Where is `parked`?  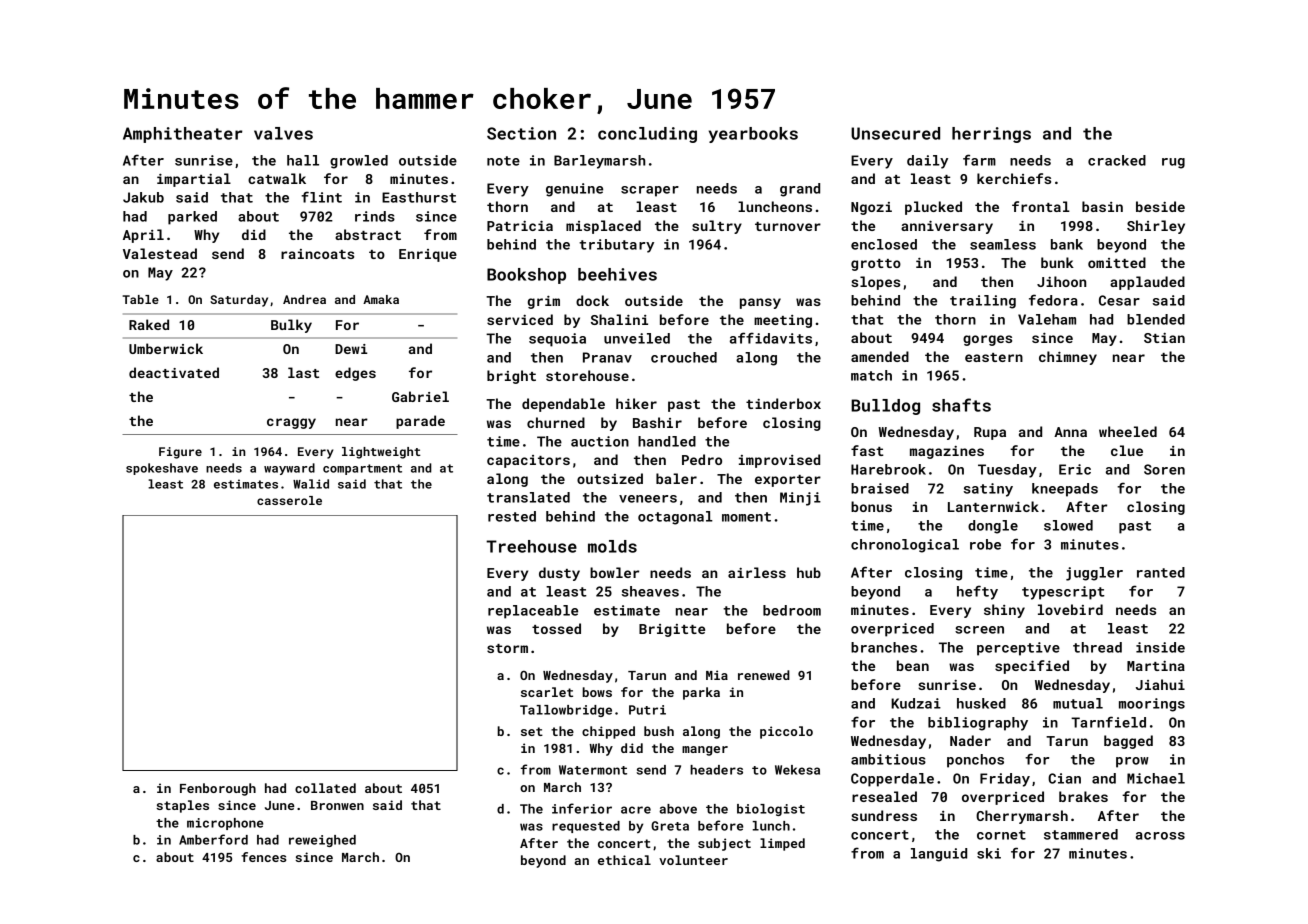 parked is located at coordinates (192, 218).
